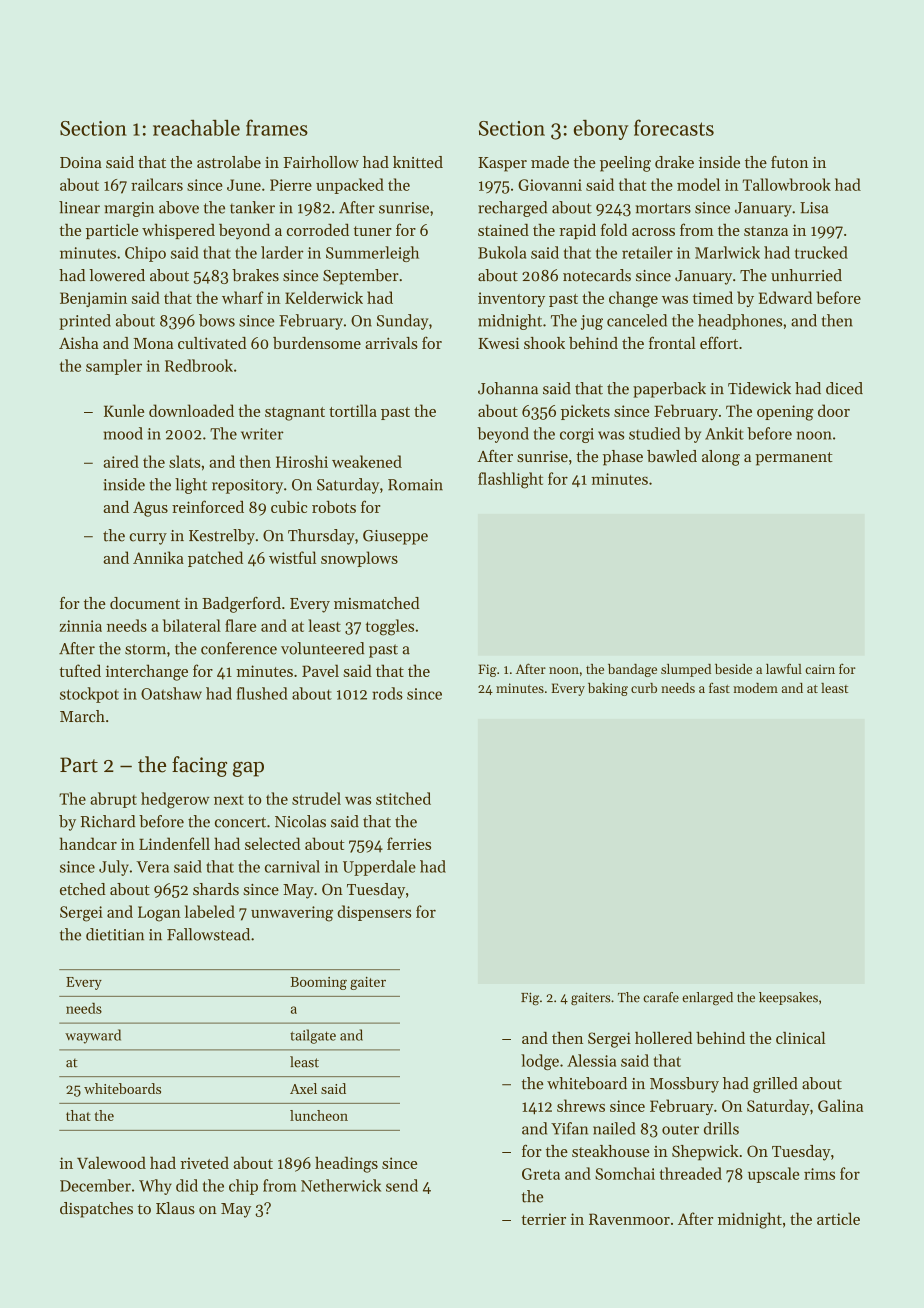 The image size is (924, 1308). Describe the element at coordinates (82, 716) in the screenshot. I see `March` at that location.
